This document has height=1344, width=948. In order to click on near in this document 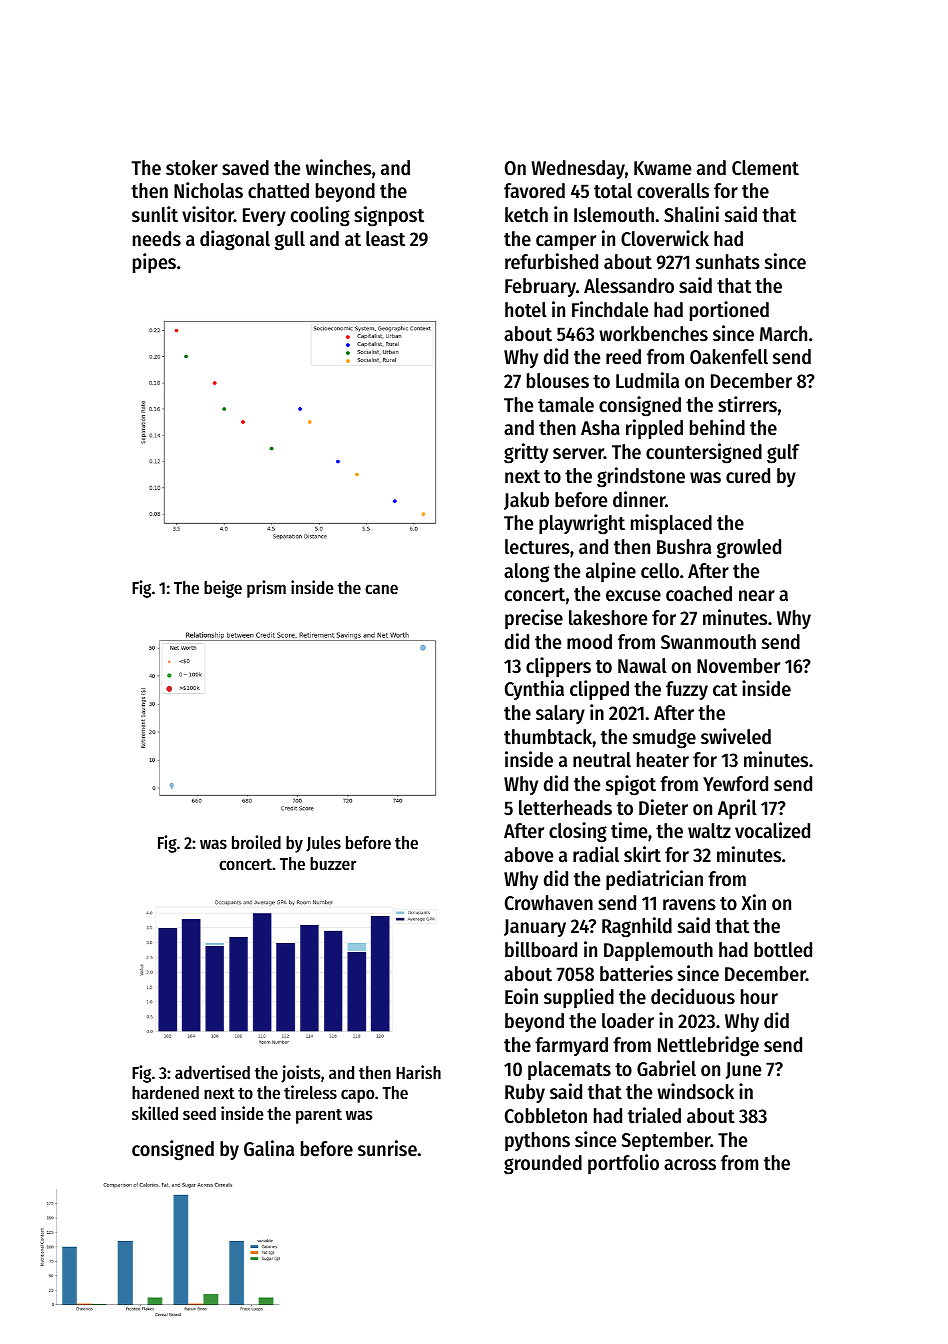, I will do `click(757, 596)`.
